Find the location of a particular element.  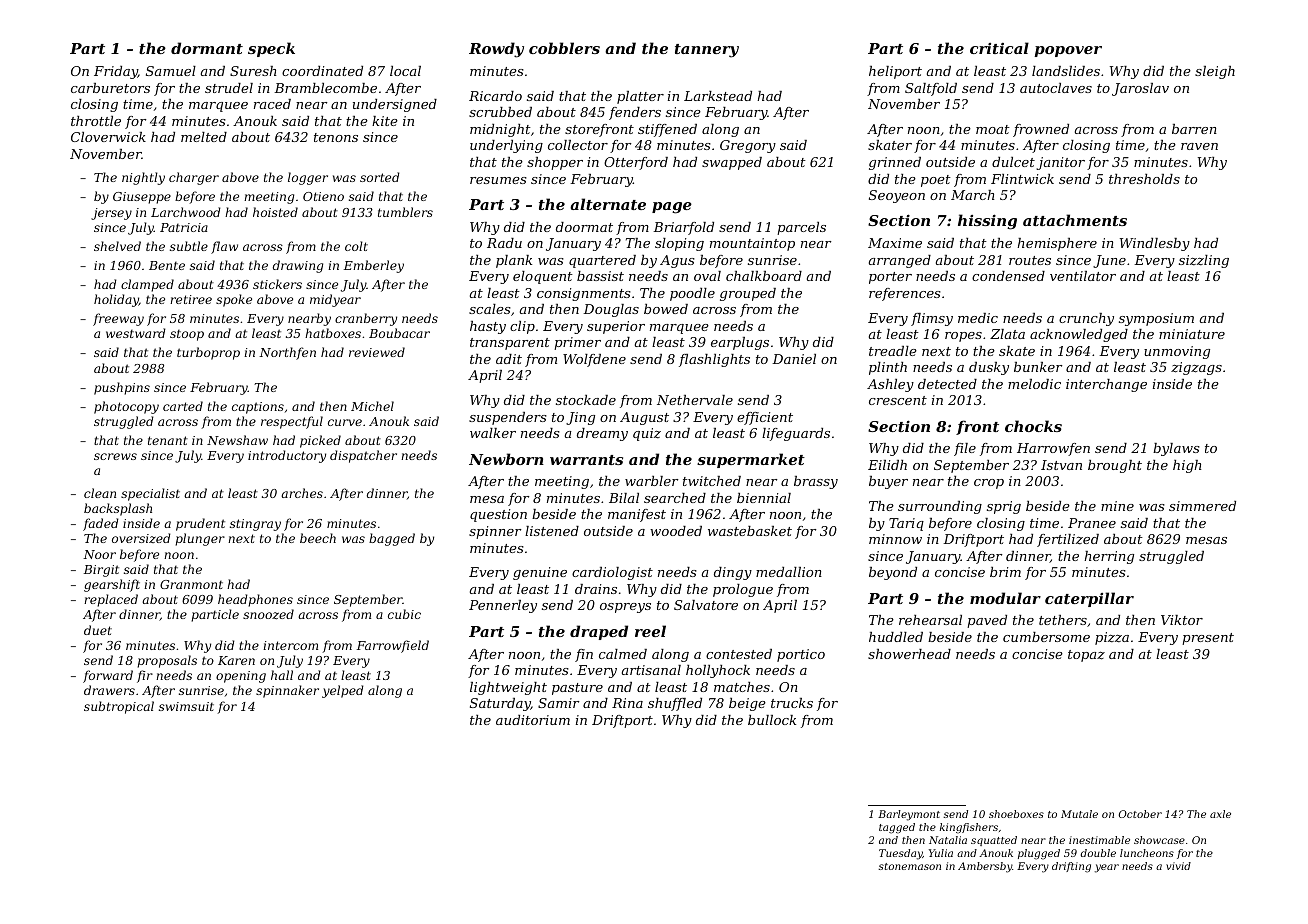

miniature is located at coordinates (1192, 334).
